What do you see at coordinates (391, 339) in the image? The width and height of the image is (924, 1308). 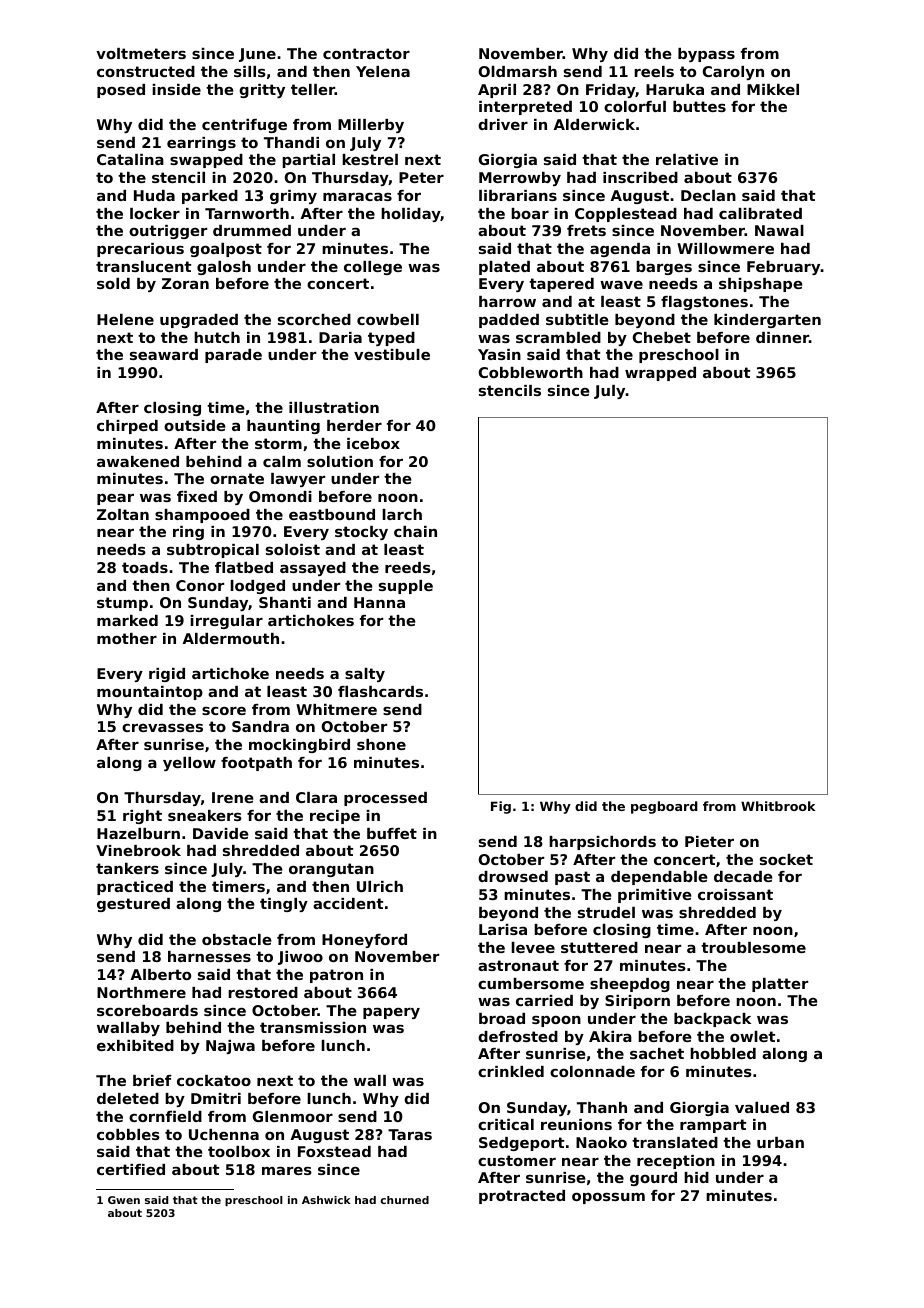 I see `typed` at bounding box center [391, 339].
